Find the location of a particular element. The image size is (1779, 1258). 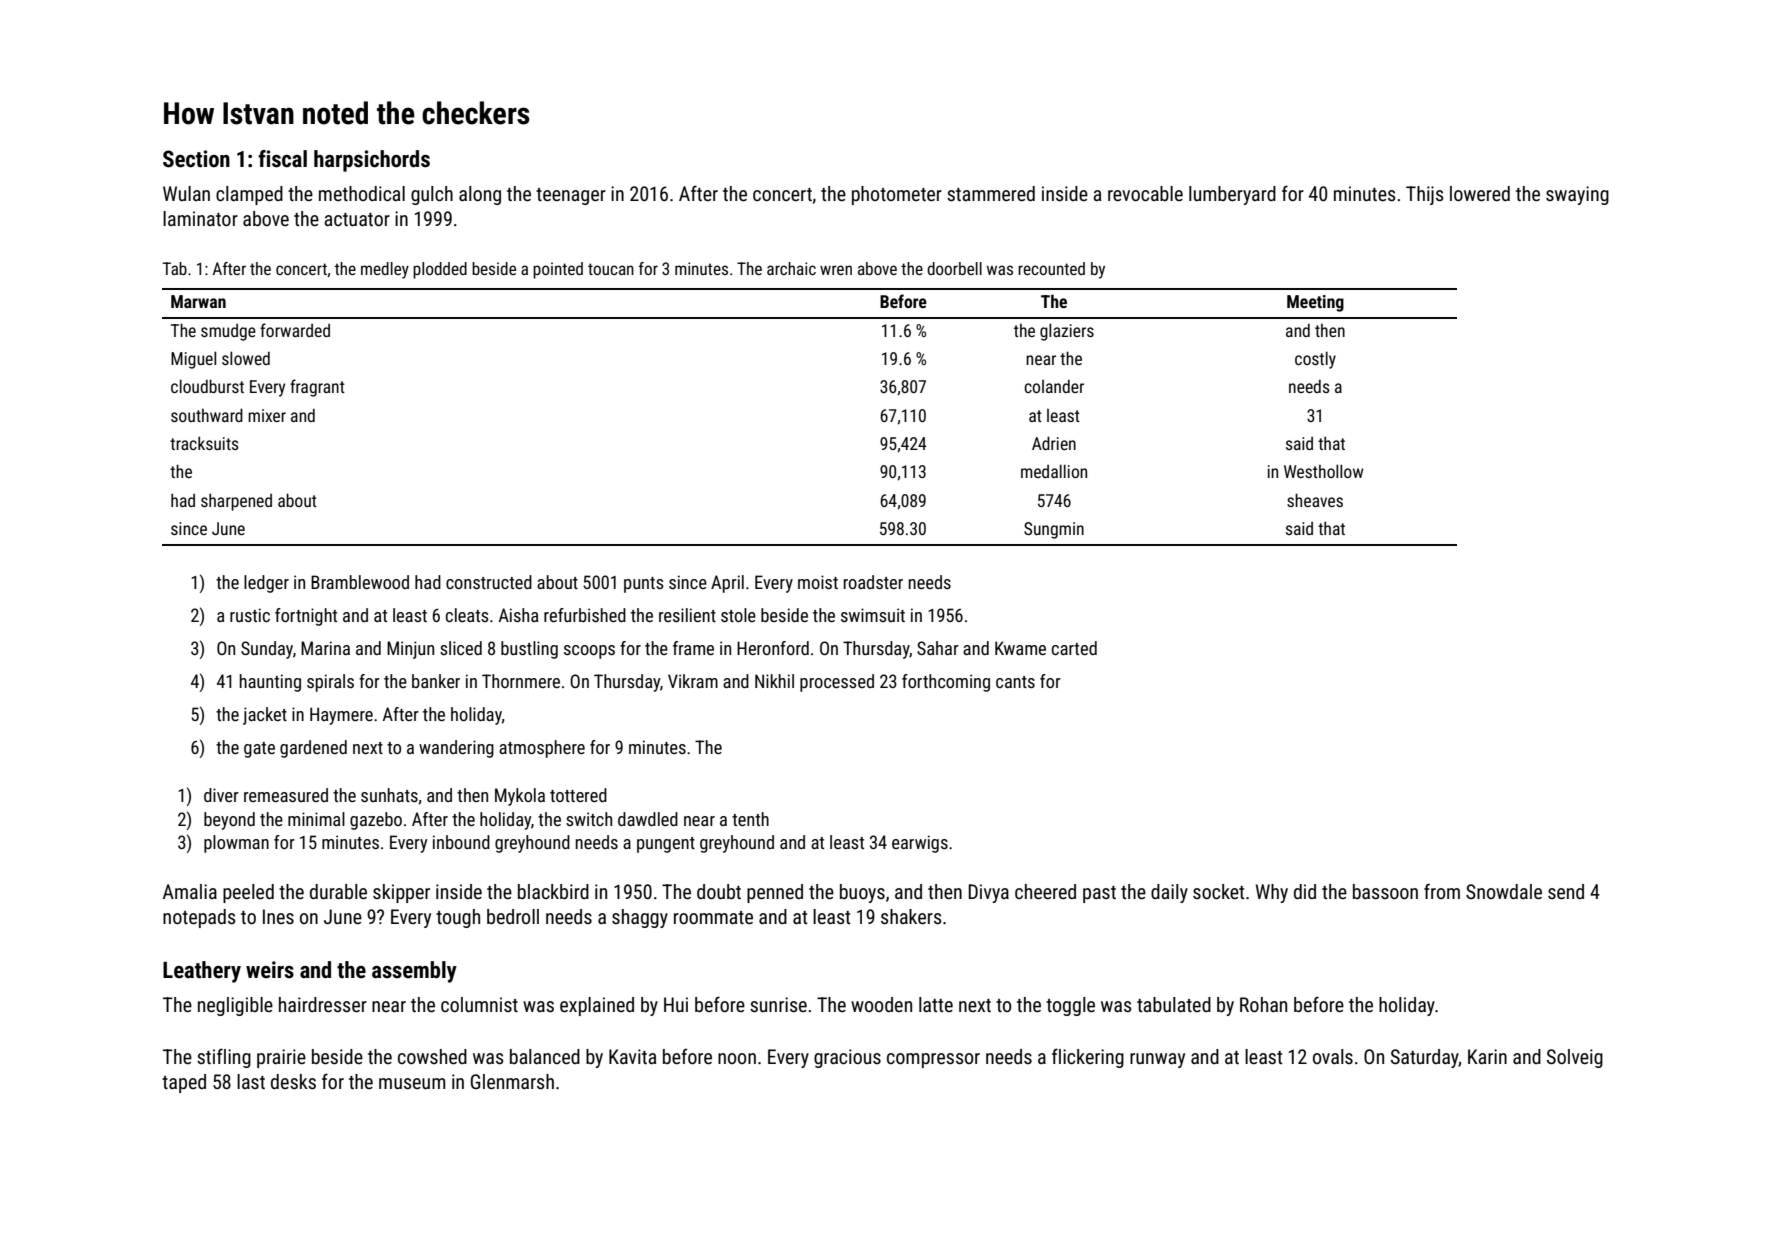

archaic is located at coordinates (791, 268).
